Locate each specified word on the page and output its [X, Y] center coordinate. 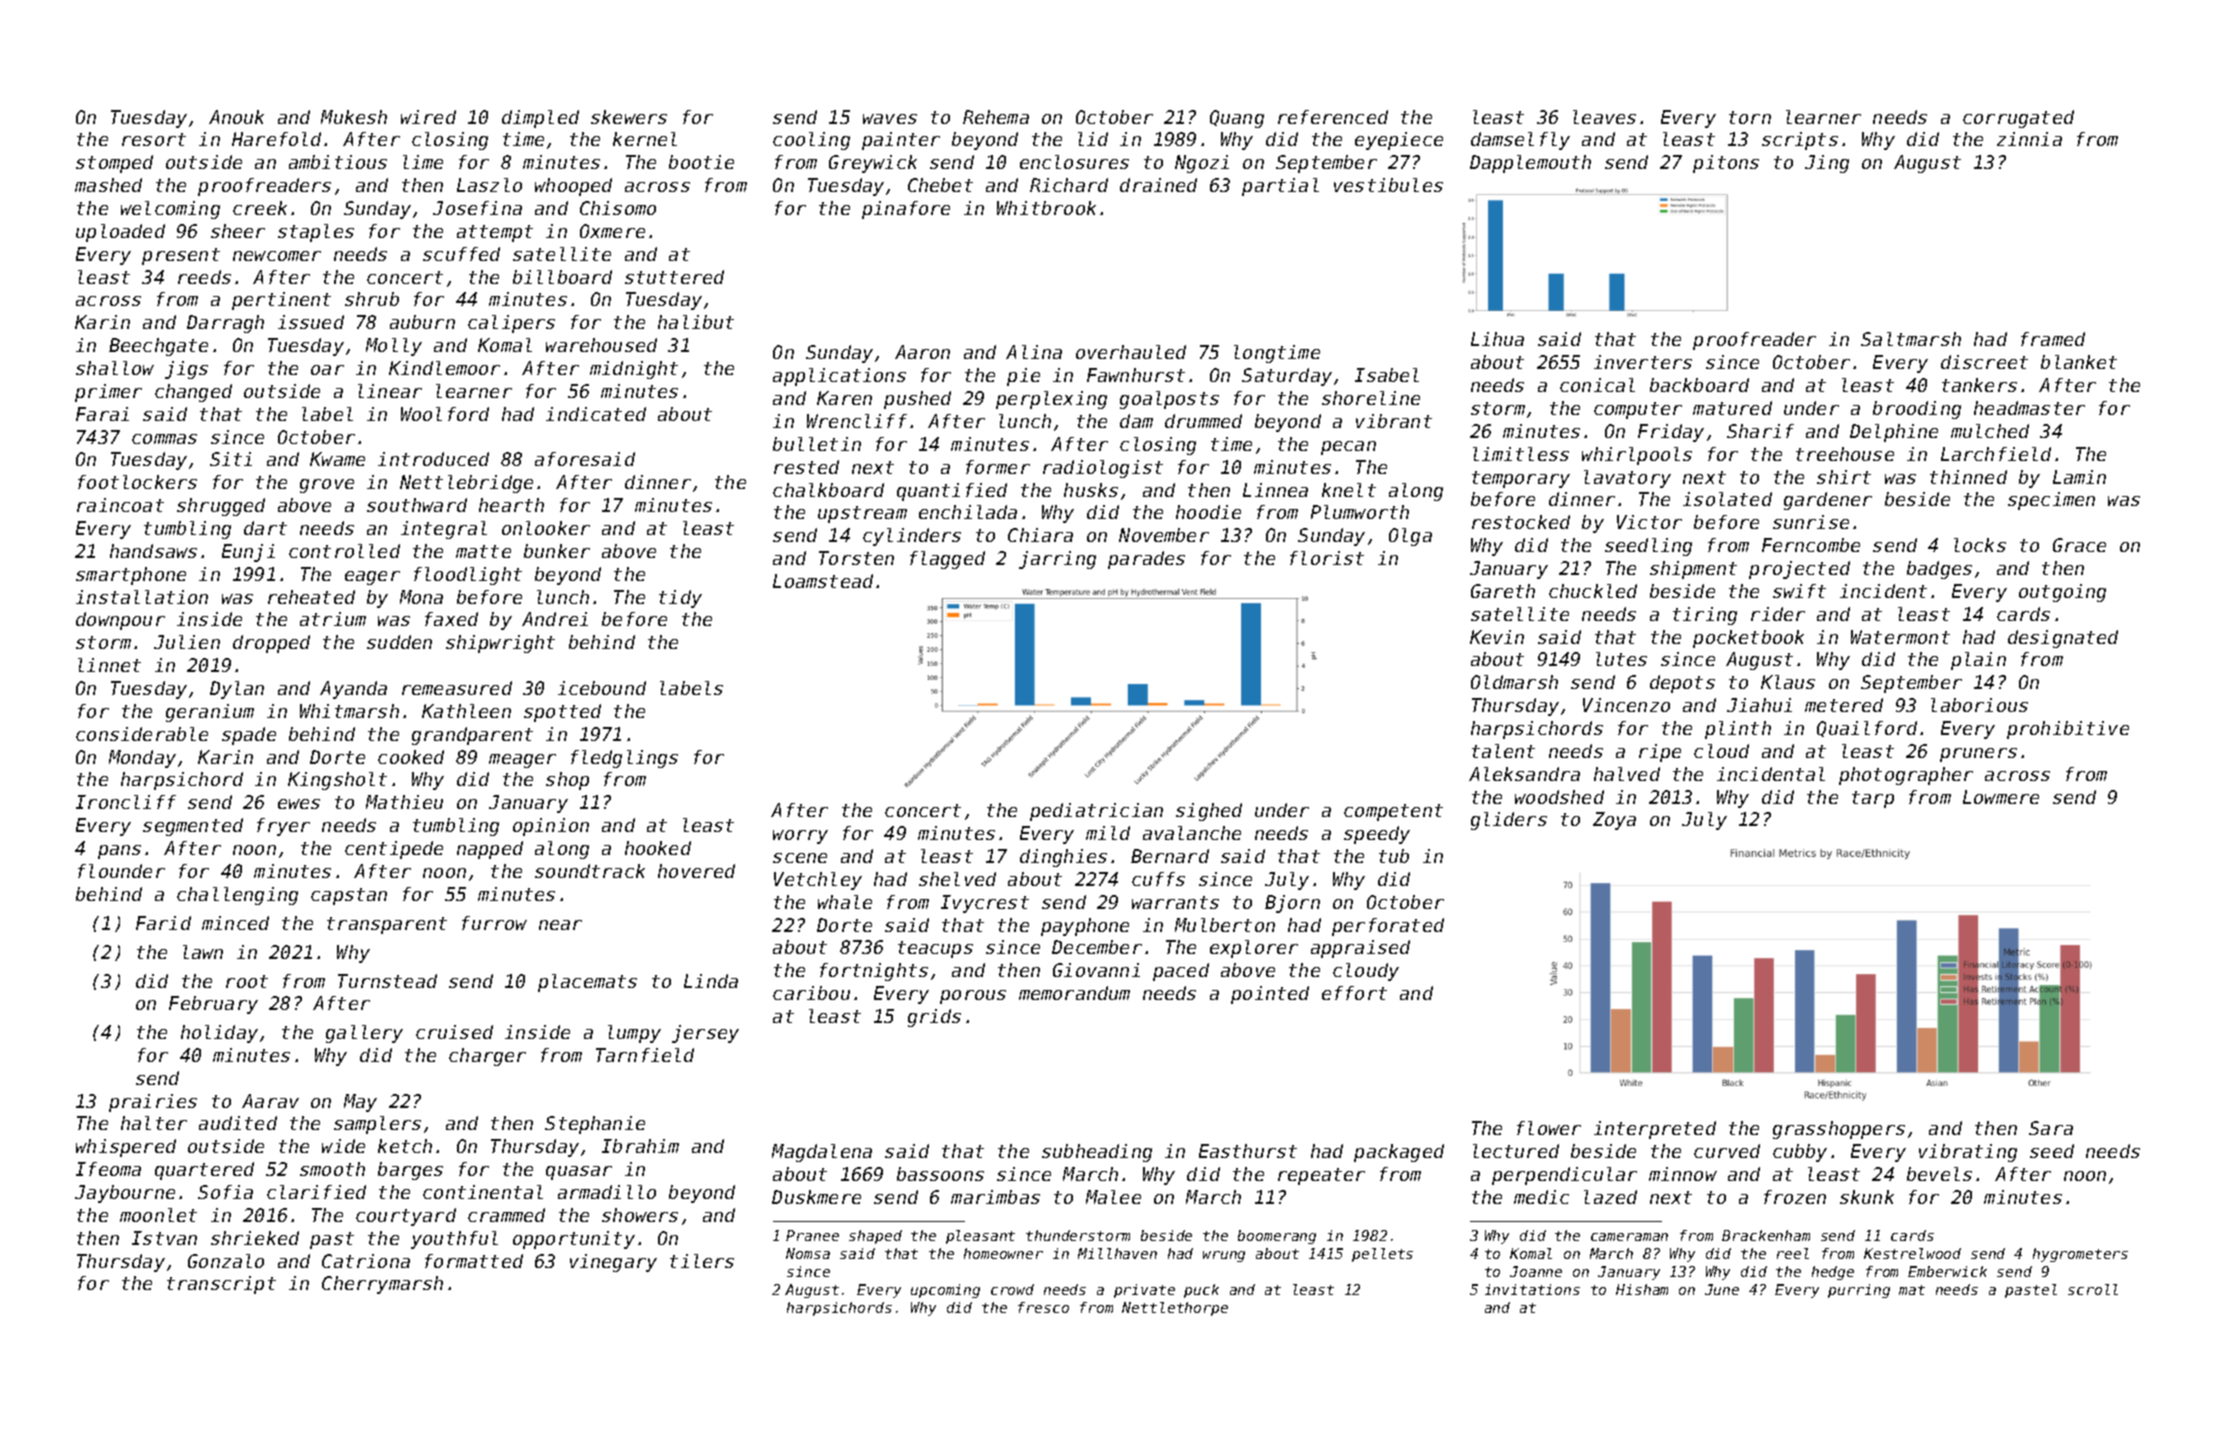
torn [1750, 117]
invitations [1532, 1289]
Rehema [996, 117]
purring [1859, 1291]
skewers [629, 117]
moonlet [158, 1215]
